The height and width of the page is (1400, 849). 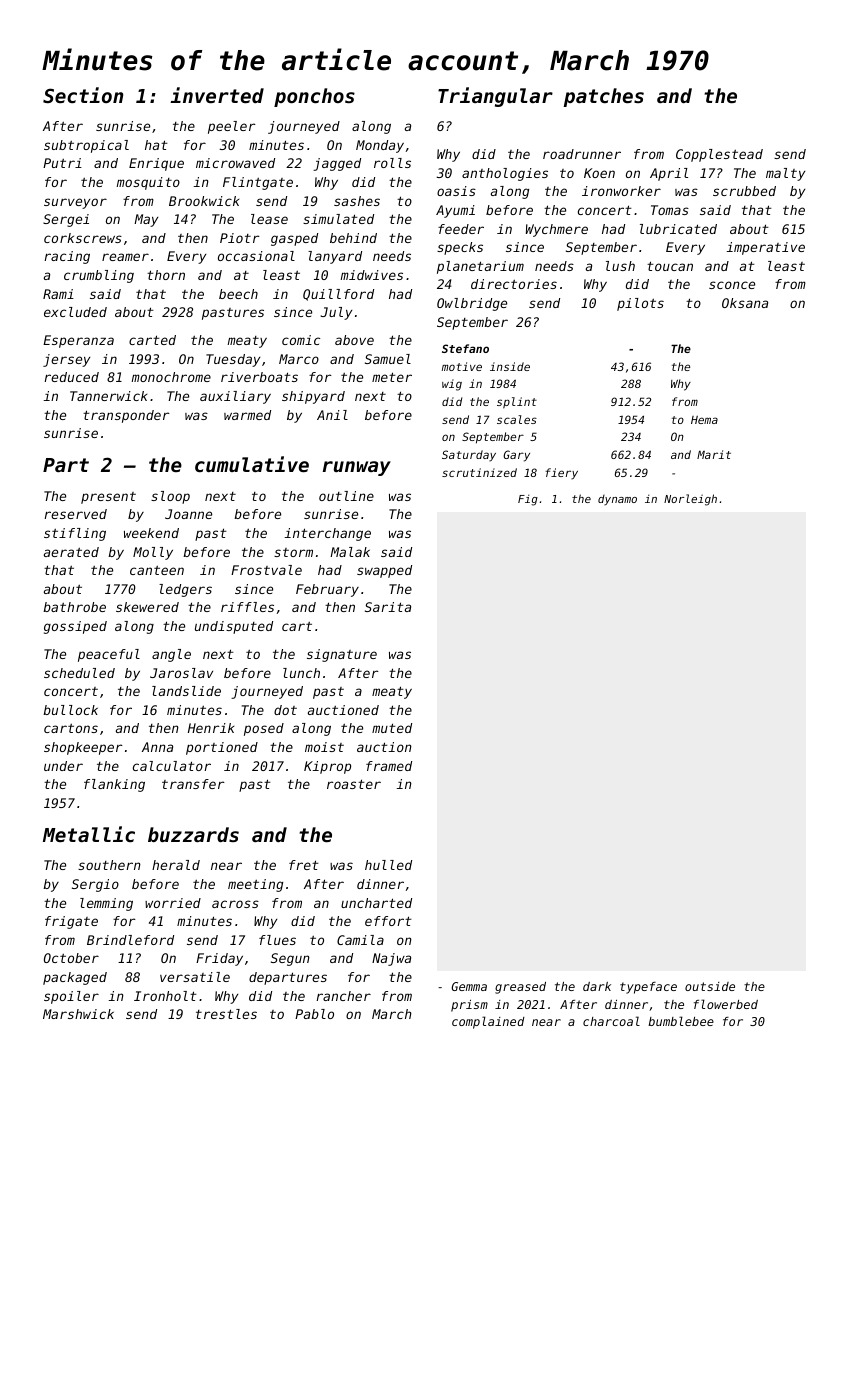 What do you see at coordinates (266, 570) in the page?
I see `Frostvale` at bounding box center [266, 570].
